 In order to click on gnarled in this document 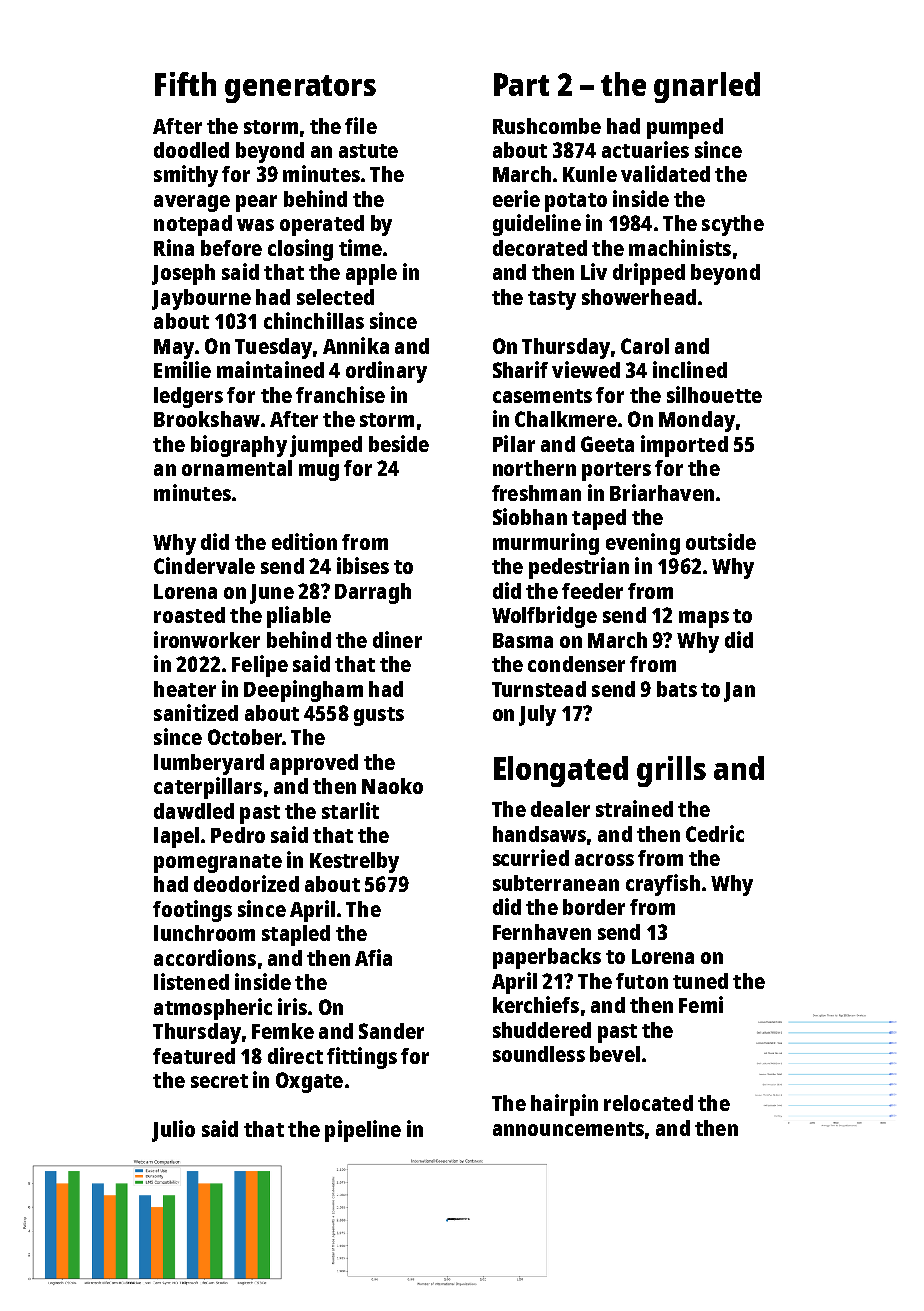, I will do `click(707, 87)`.
